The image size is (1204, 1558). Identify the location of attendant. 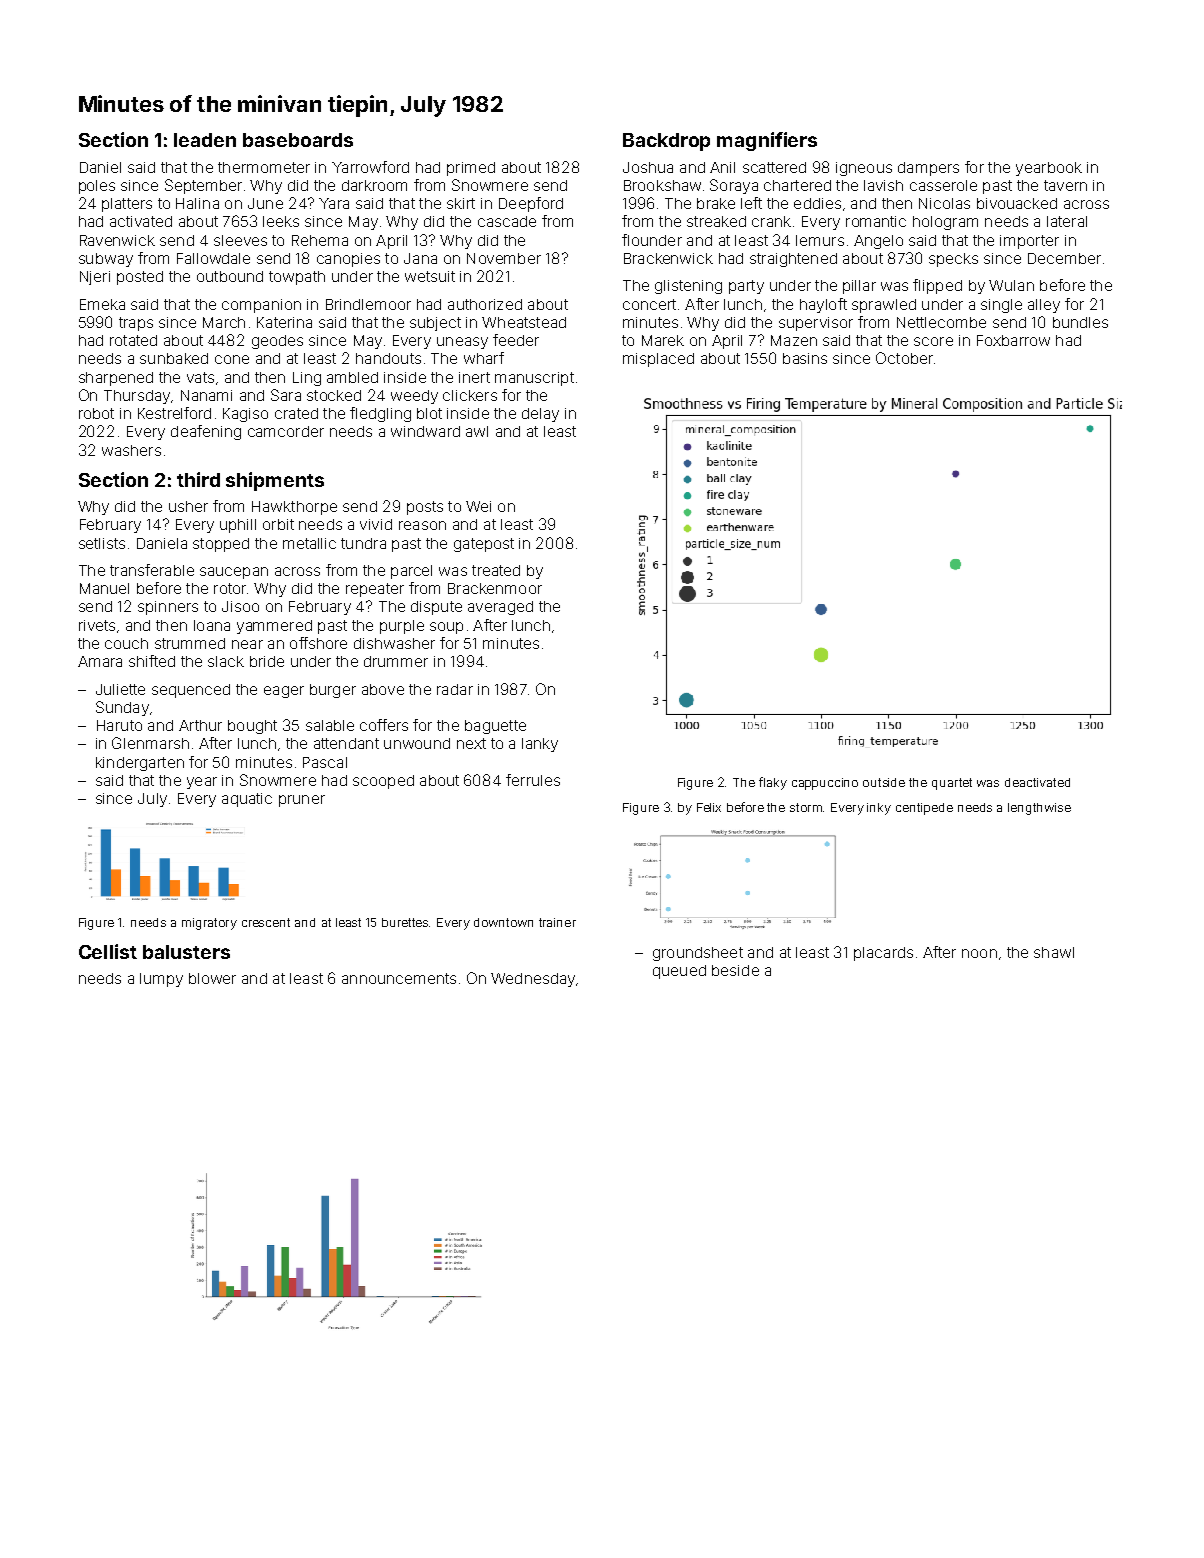
(346, 743).
